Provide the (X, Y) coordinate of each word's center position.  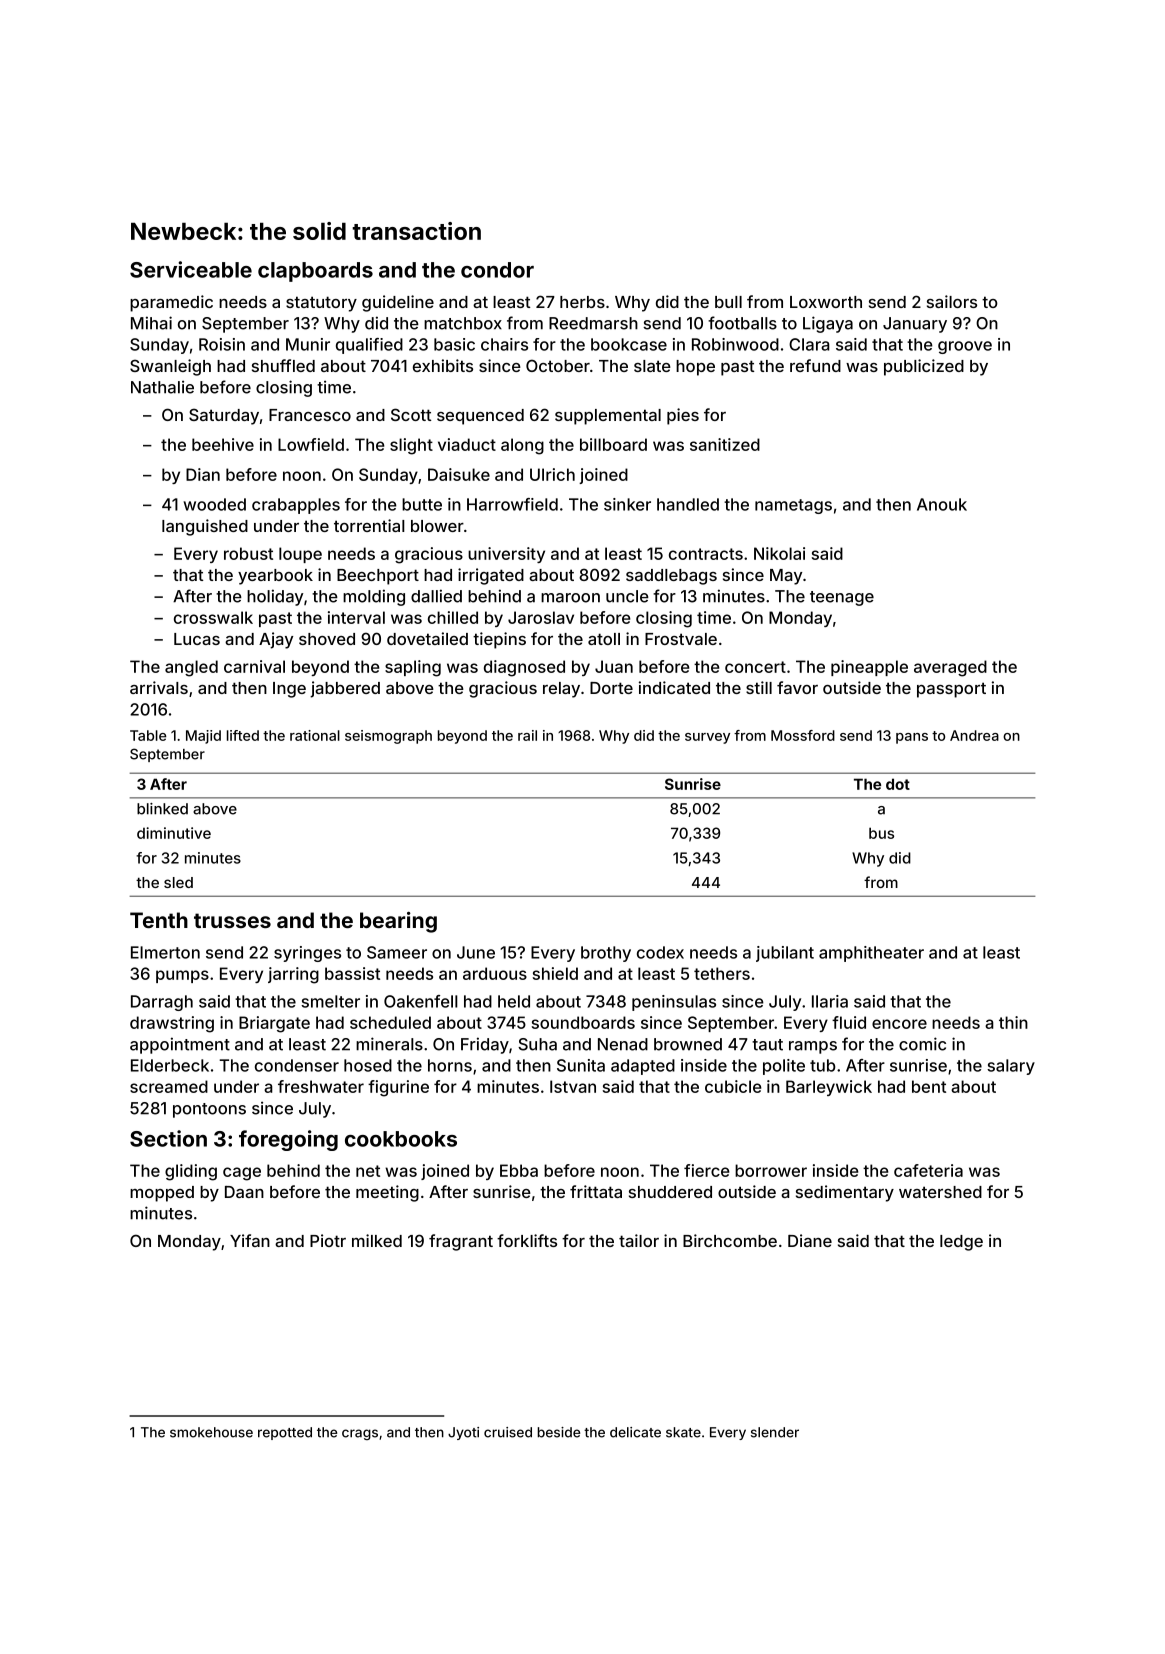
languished (205, 527)
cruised (508, 1432)
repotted (285, 1433)
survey (707, 738)
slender (775, 1432)
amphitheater (871, 954)
